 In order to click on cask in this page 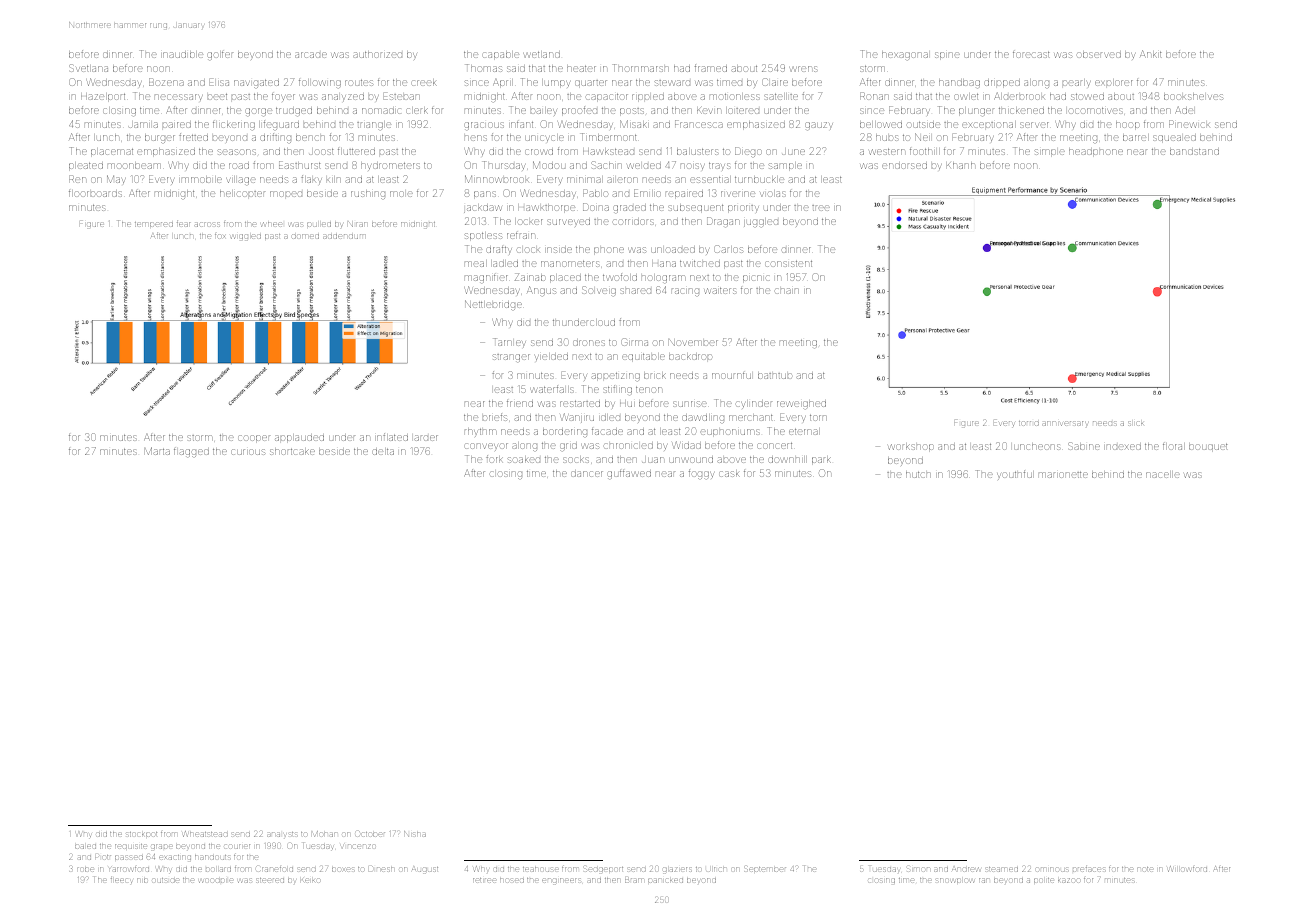, I will do `click(729, 473)`.
